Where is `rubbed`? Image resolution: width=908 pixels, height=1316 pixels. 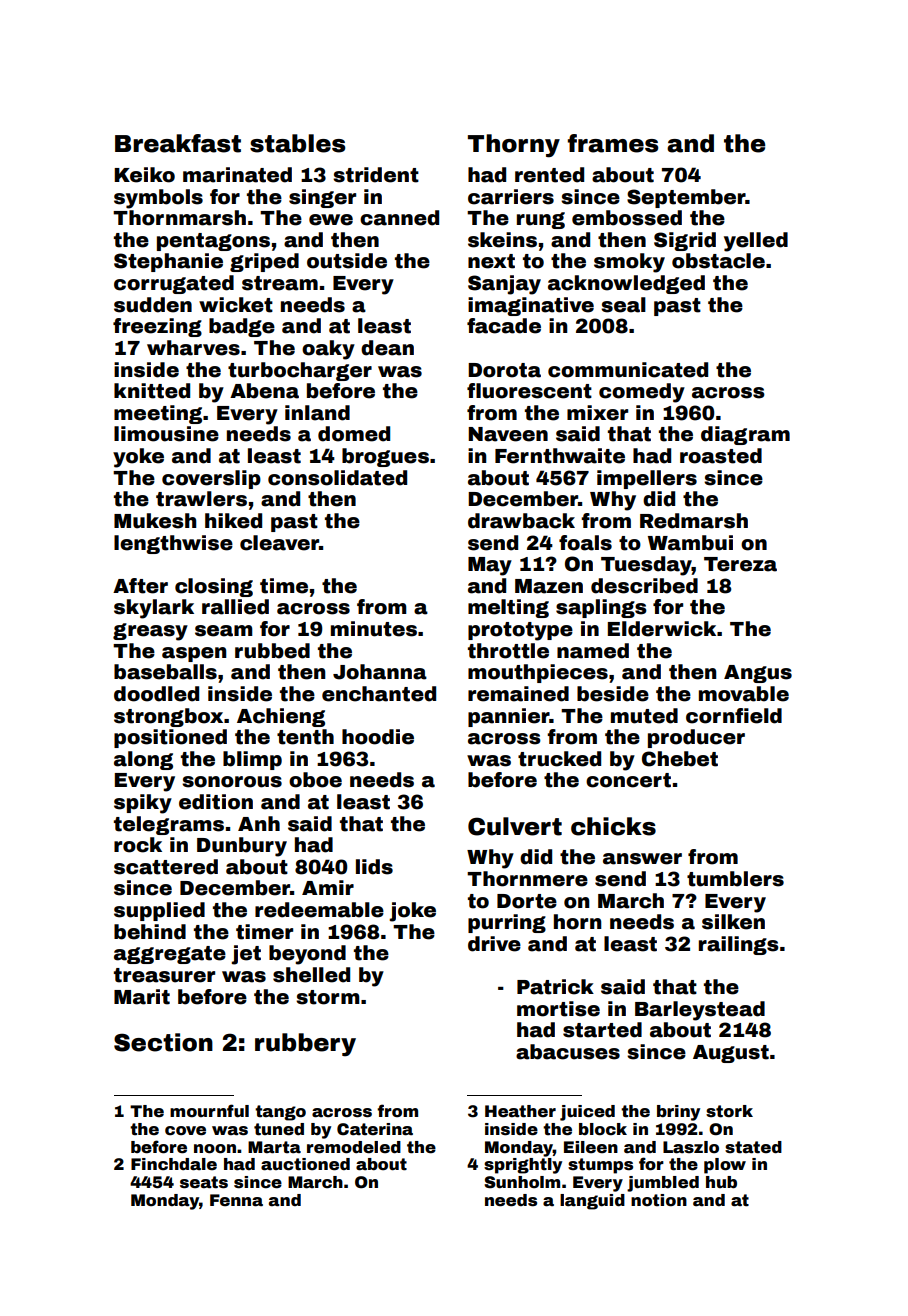
rubbed is located at coordinates (272, 651).
